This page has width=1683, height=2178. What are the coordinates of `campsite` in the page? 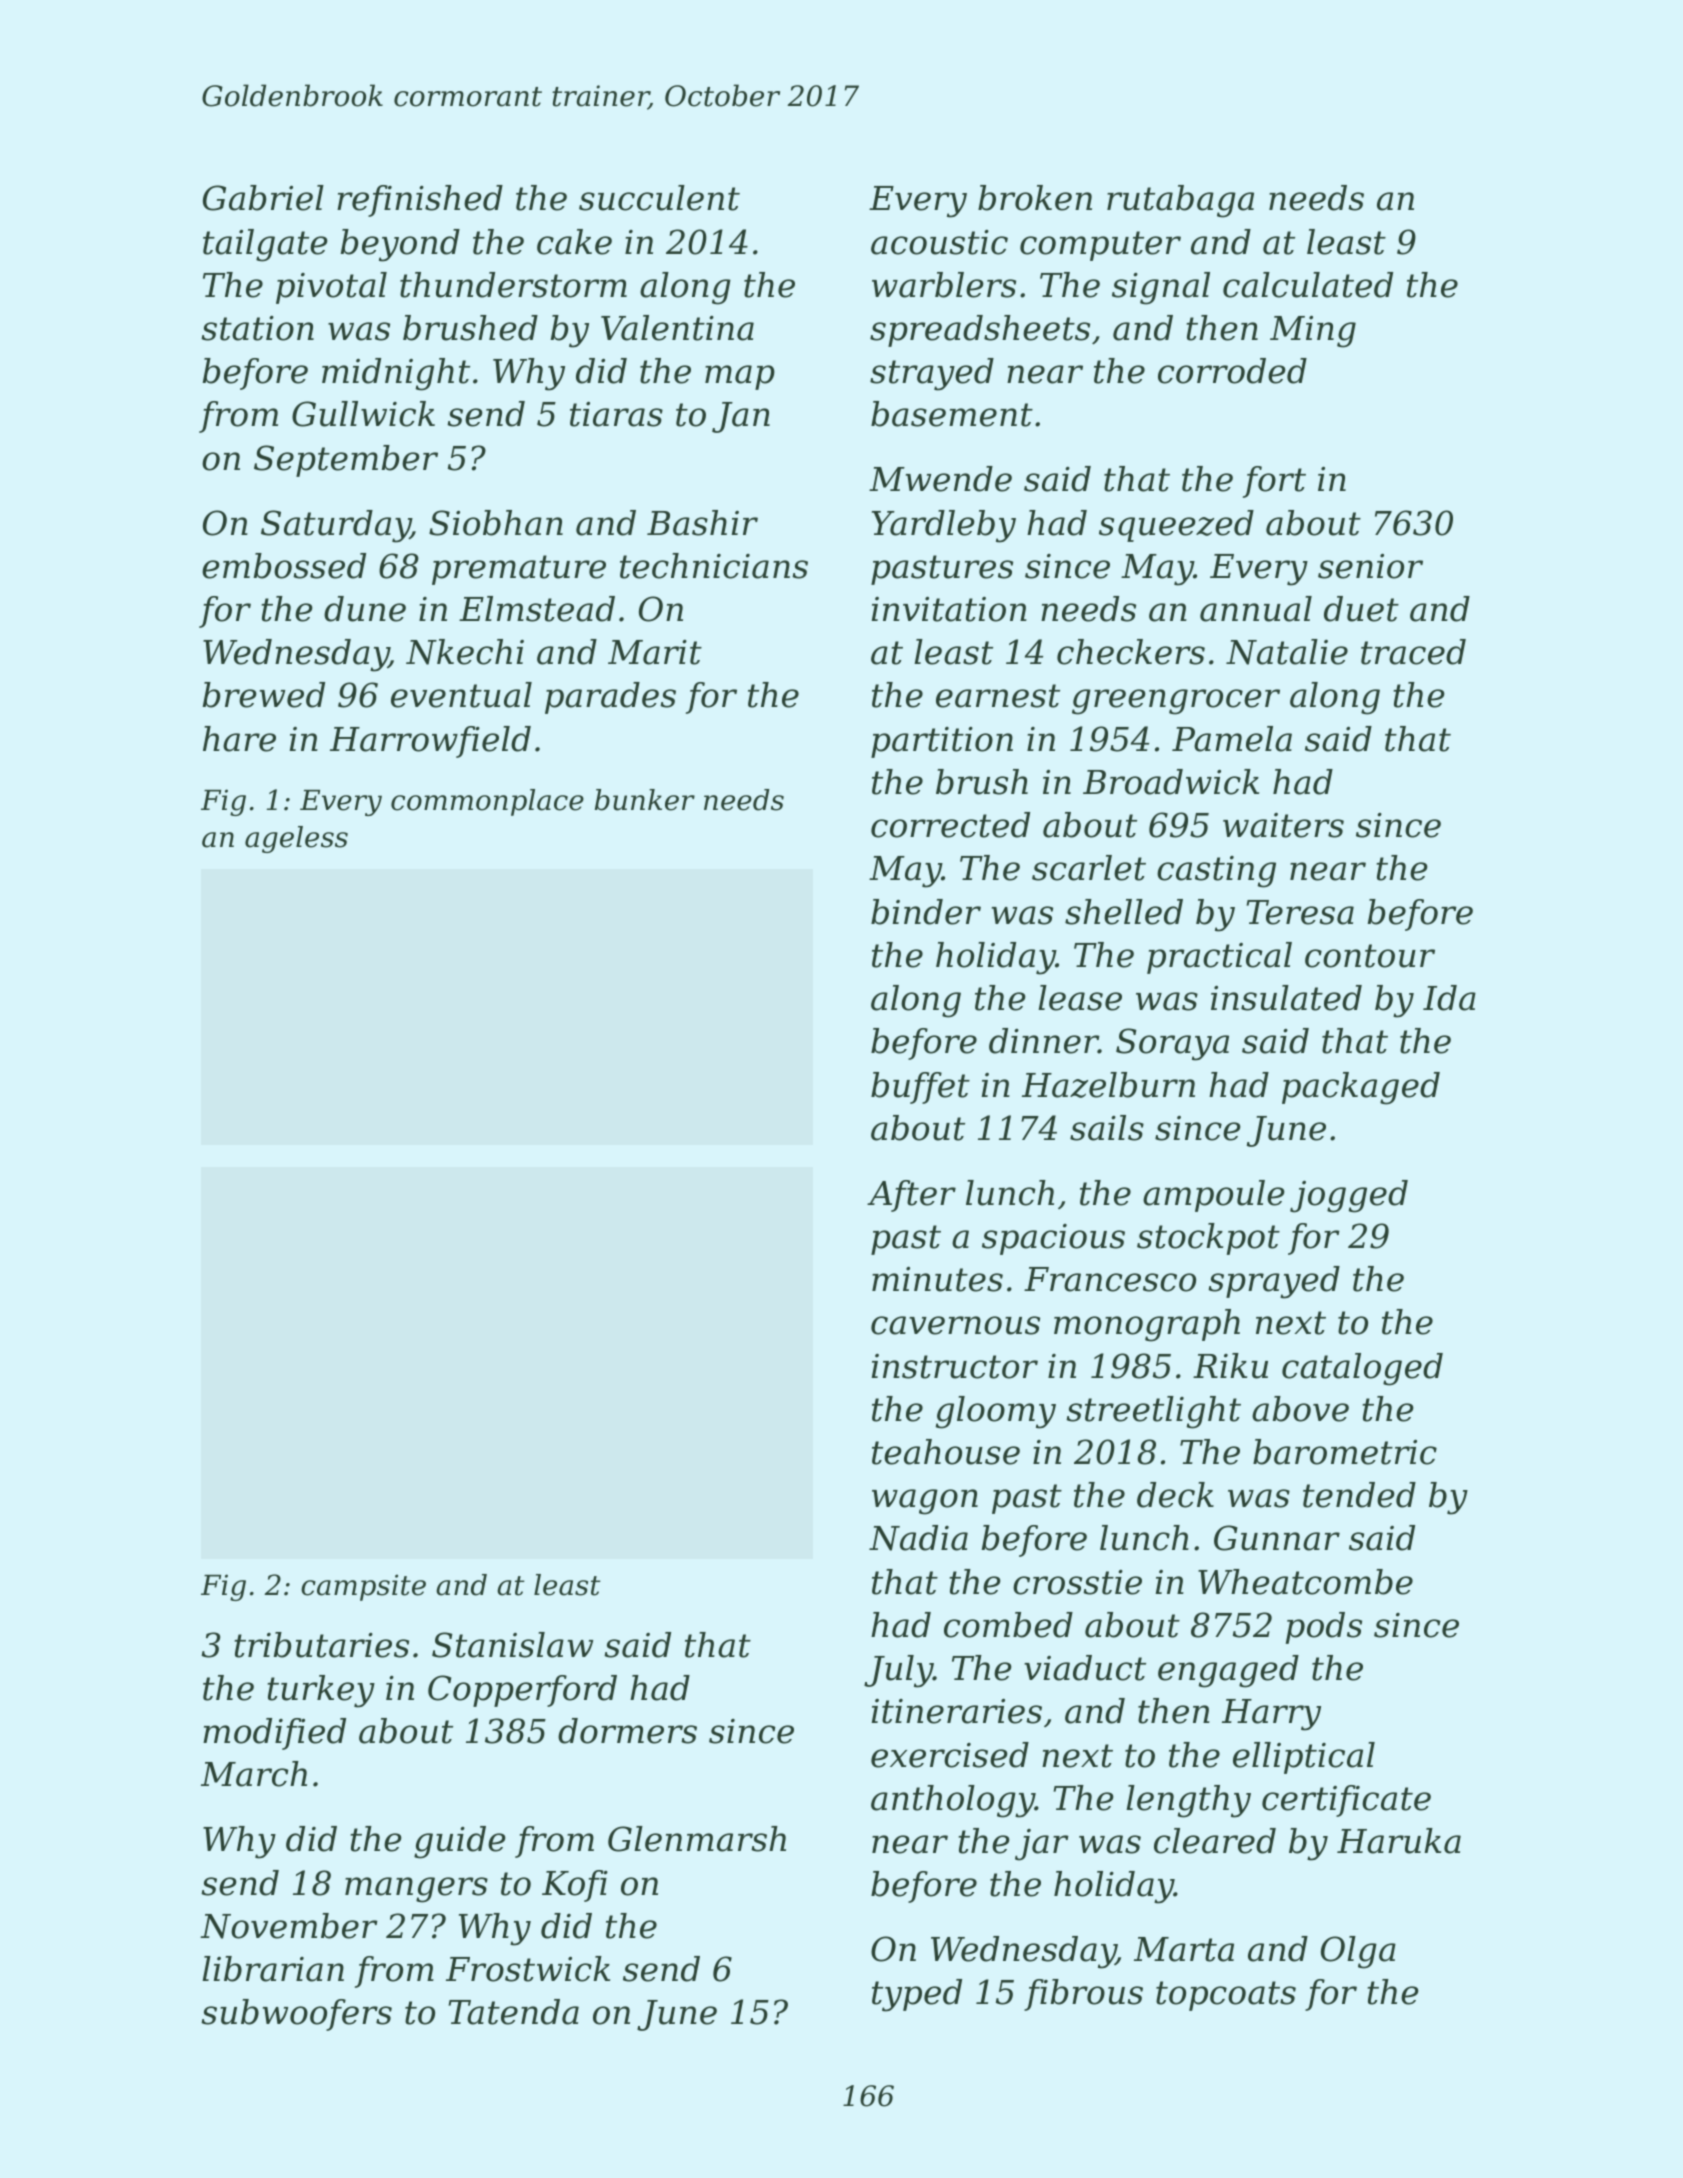 It's located at (363, 1587).
